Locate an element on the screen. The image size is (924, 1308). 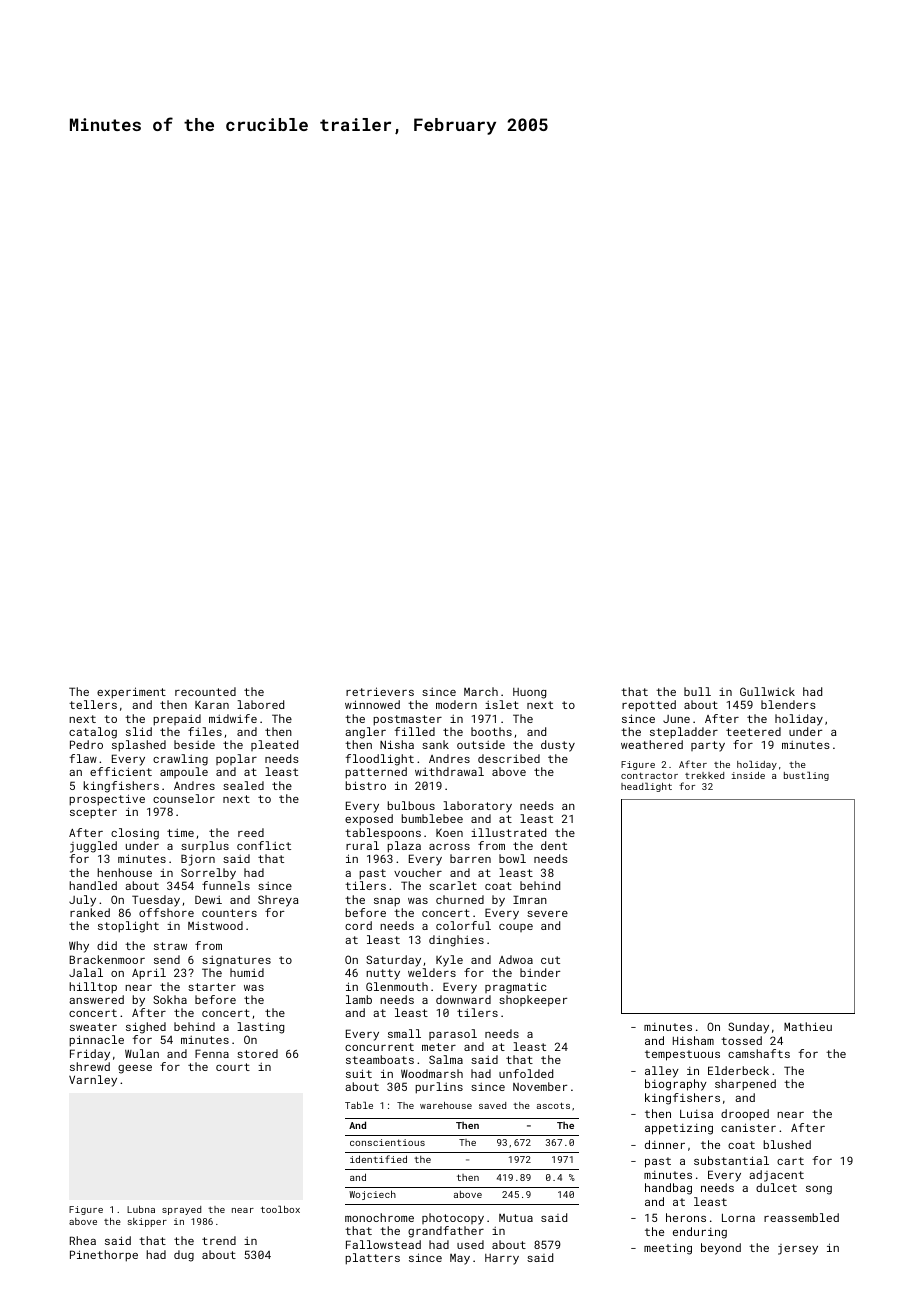
jersey is located at coordinates (798, 1249).
